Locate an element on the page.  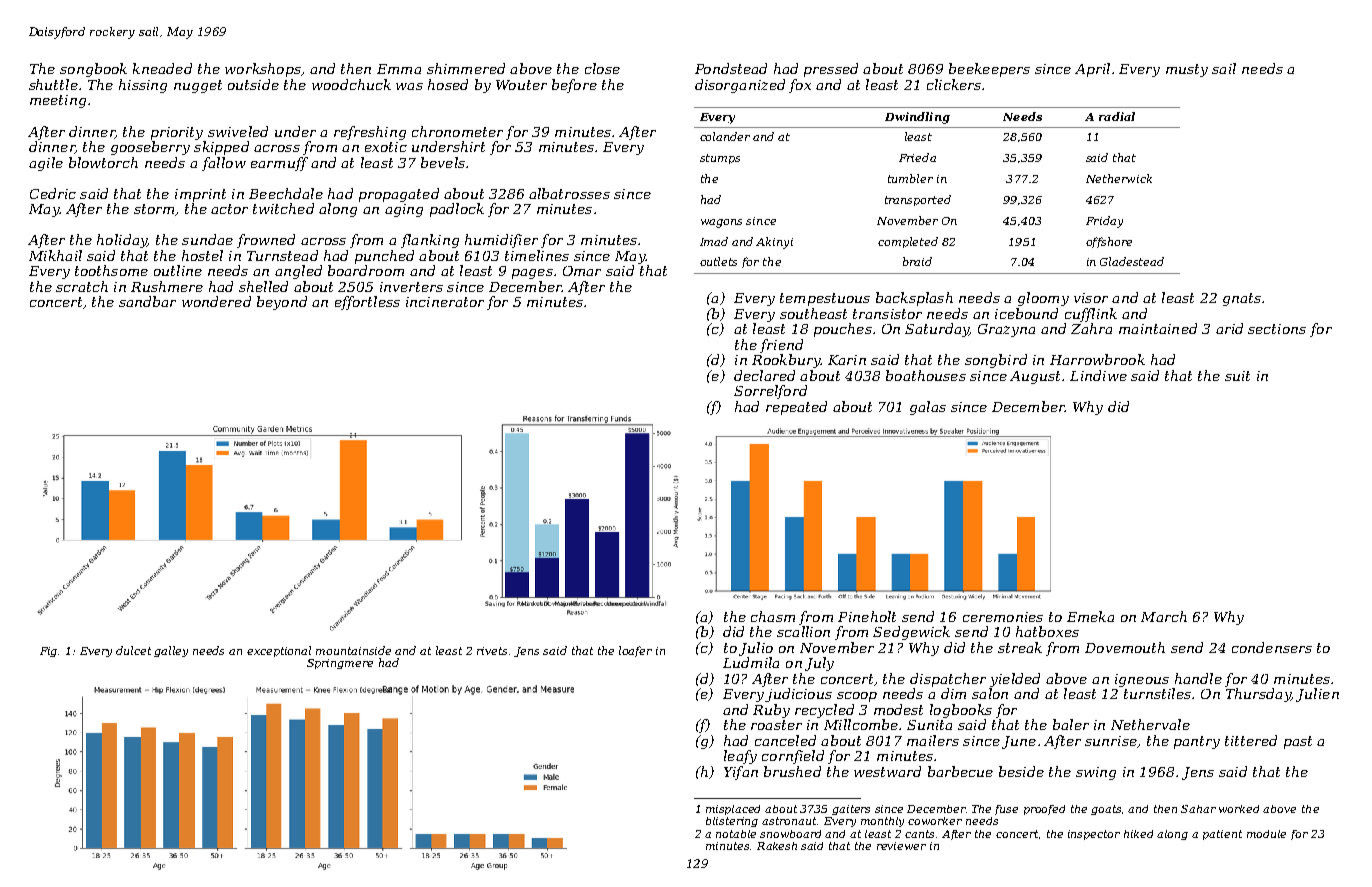
Pineholt is located at coordinates (867, 616).
